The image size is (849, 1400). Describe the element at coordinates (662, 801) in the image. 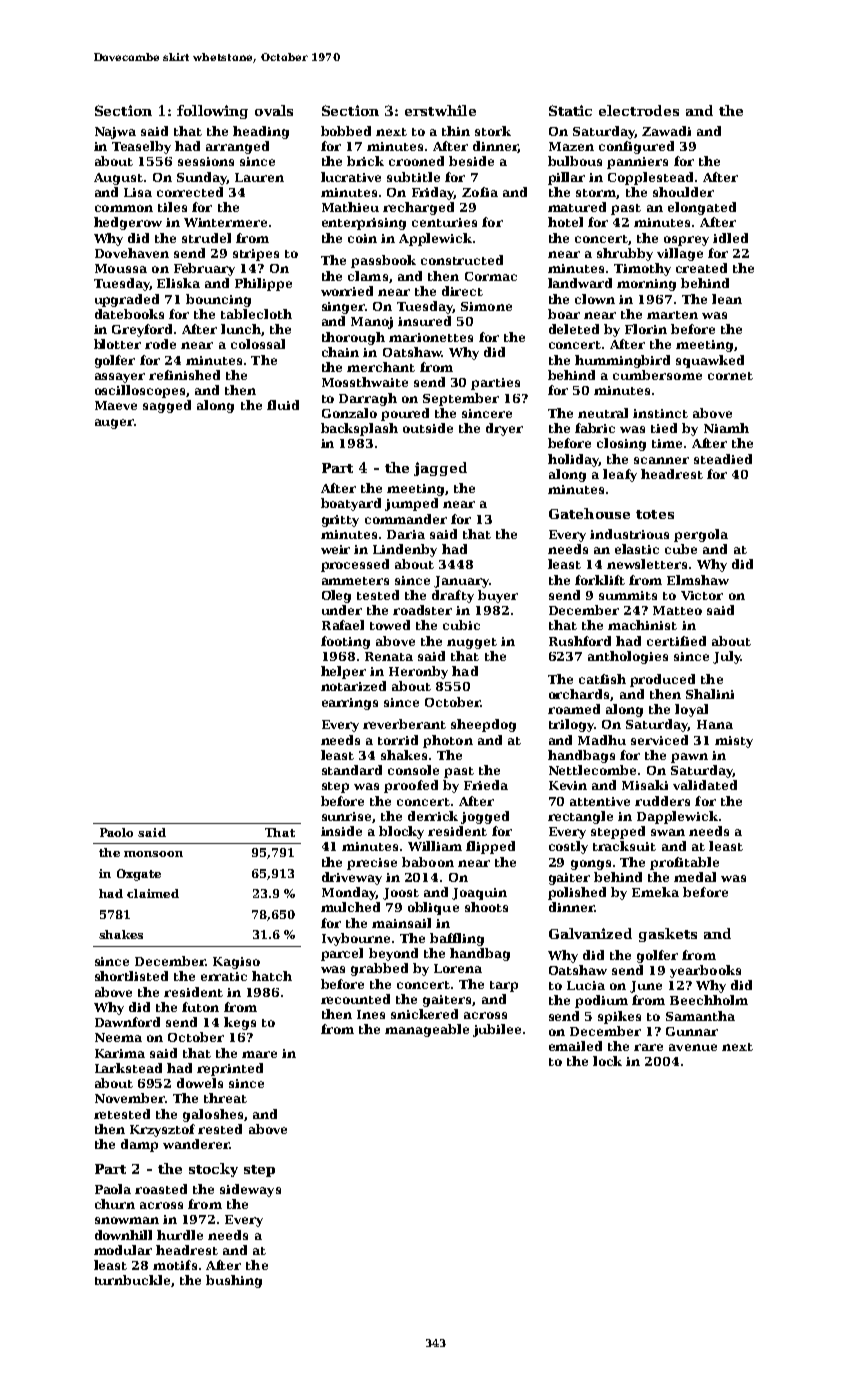

I see `rudders` at that location.
